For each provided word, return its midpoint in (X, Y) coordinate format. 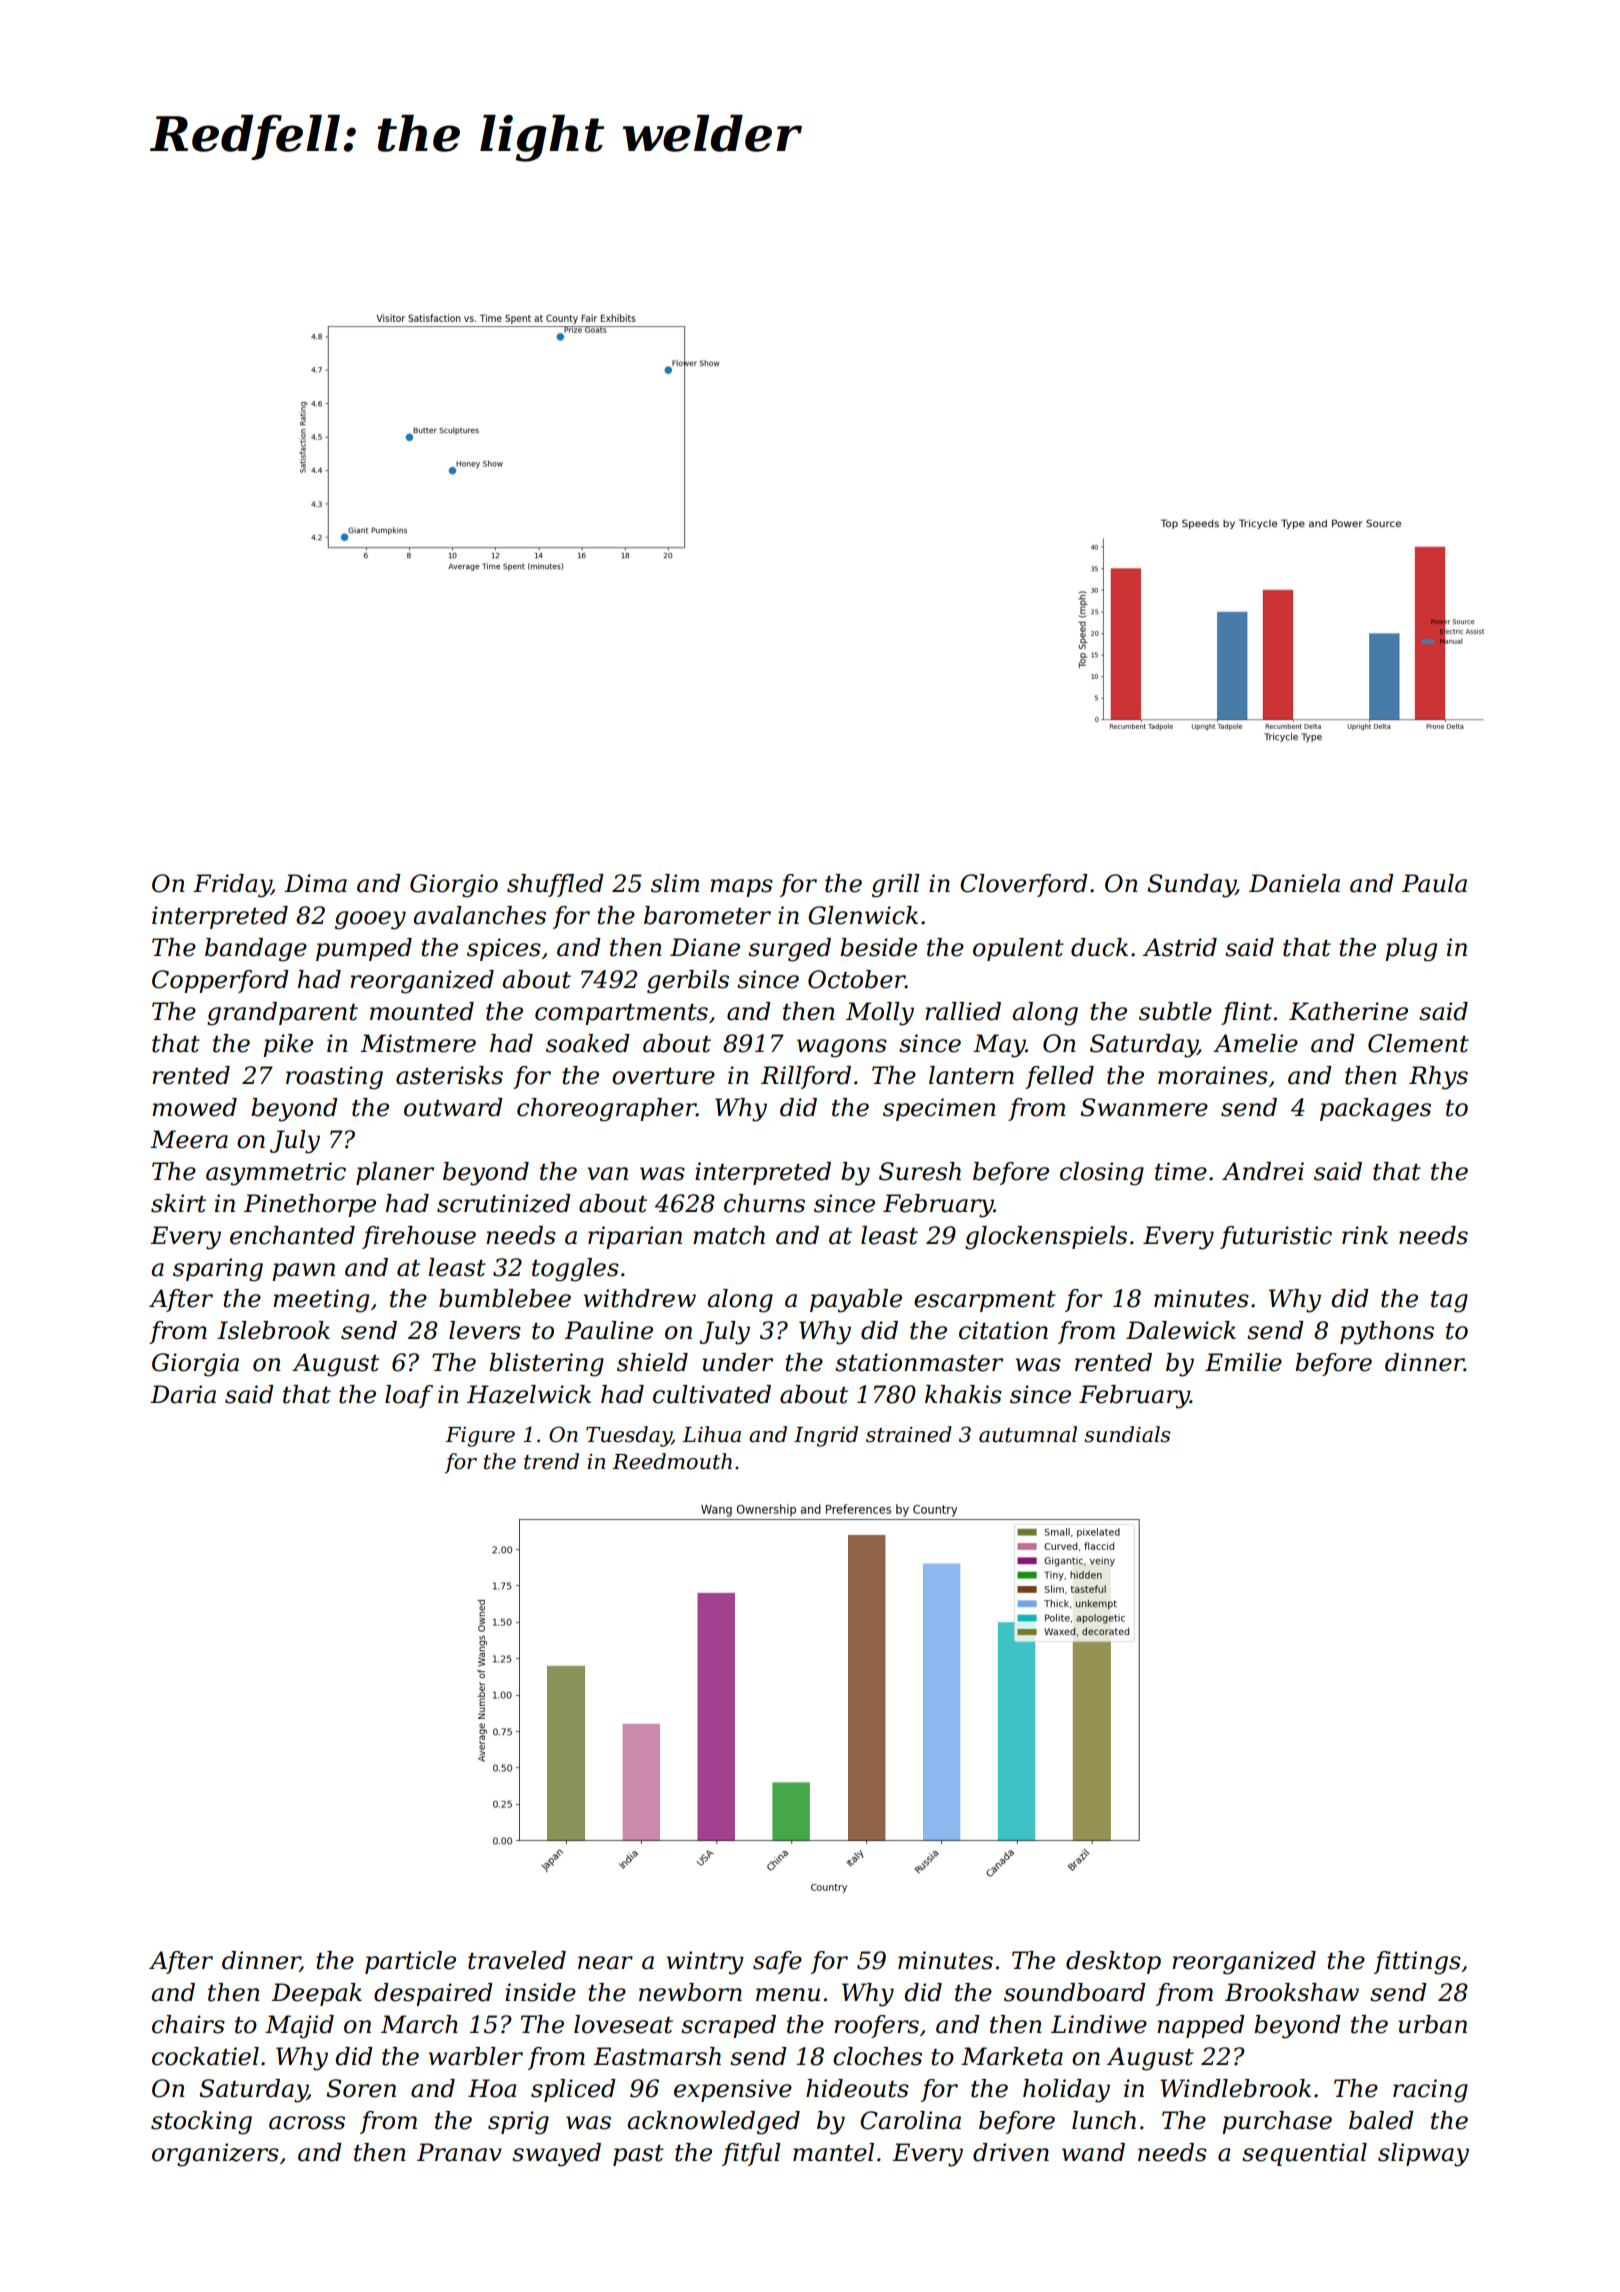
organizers (215, 2155)
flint (1246, 1013)
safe (777, 1962)
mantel (833, 2152)
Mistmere (418, 1043)
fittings (1417, 1963)
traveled (517, 1960)
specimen (939, 1109)
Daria (183, 1394)
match (729, 1235)
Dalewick (1181, 1330)
